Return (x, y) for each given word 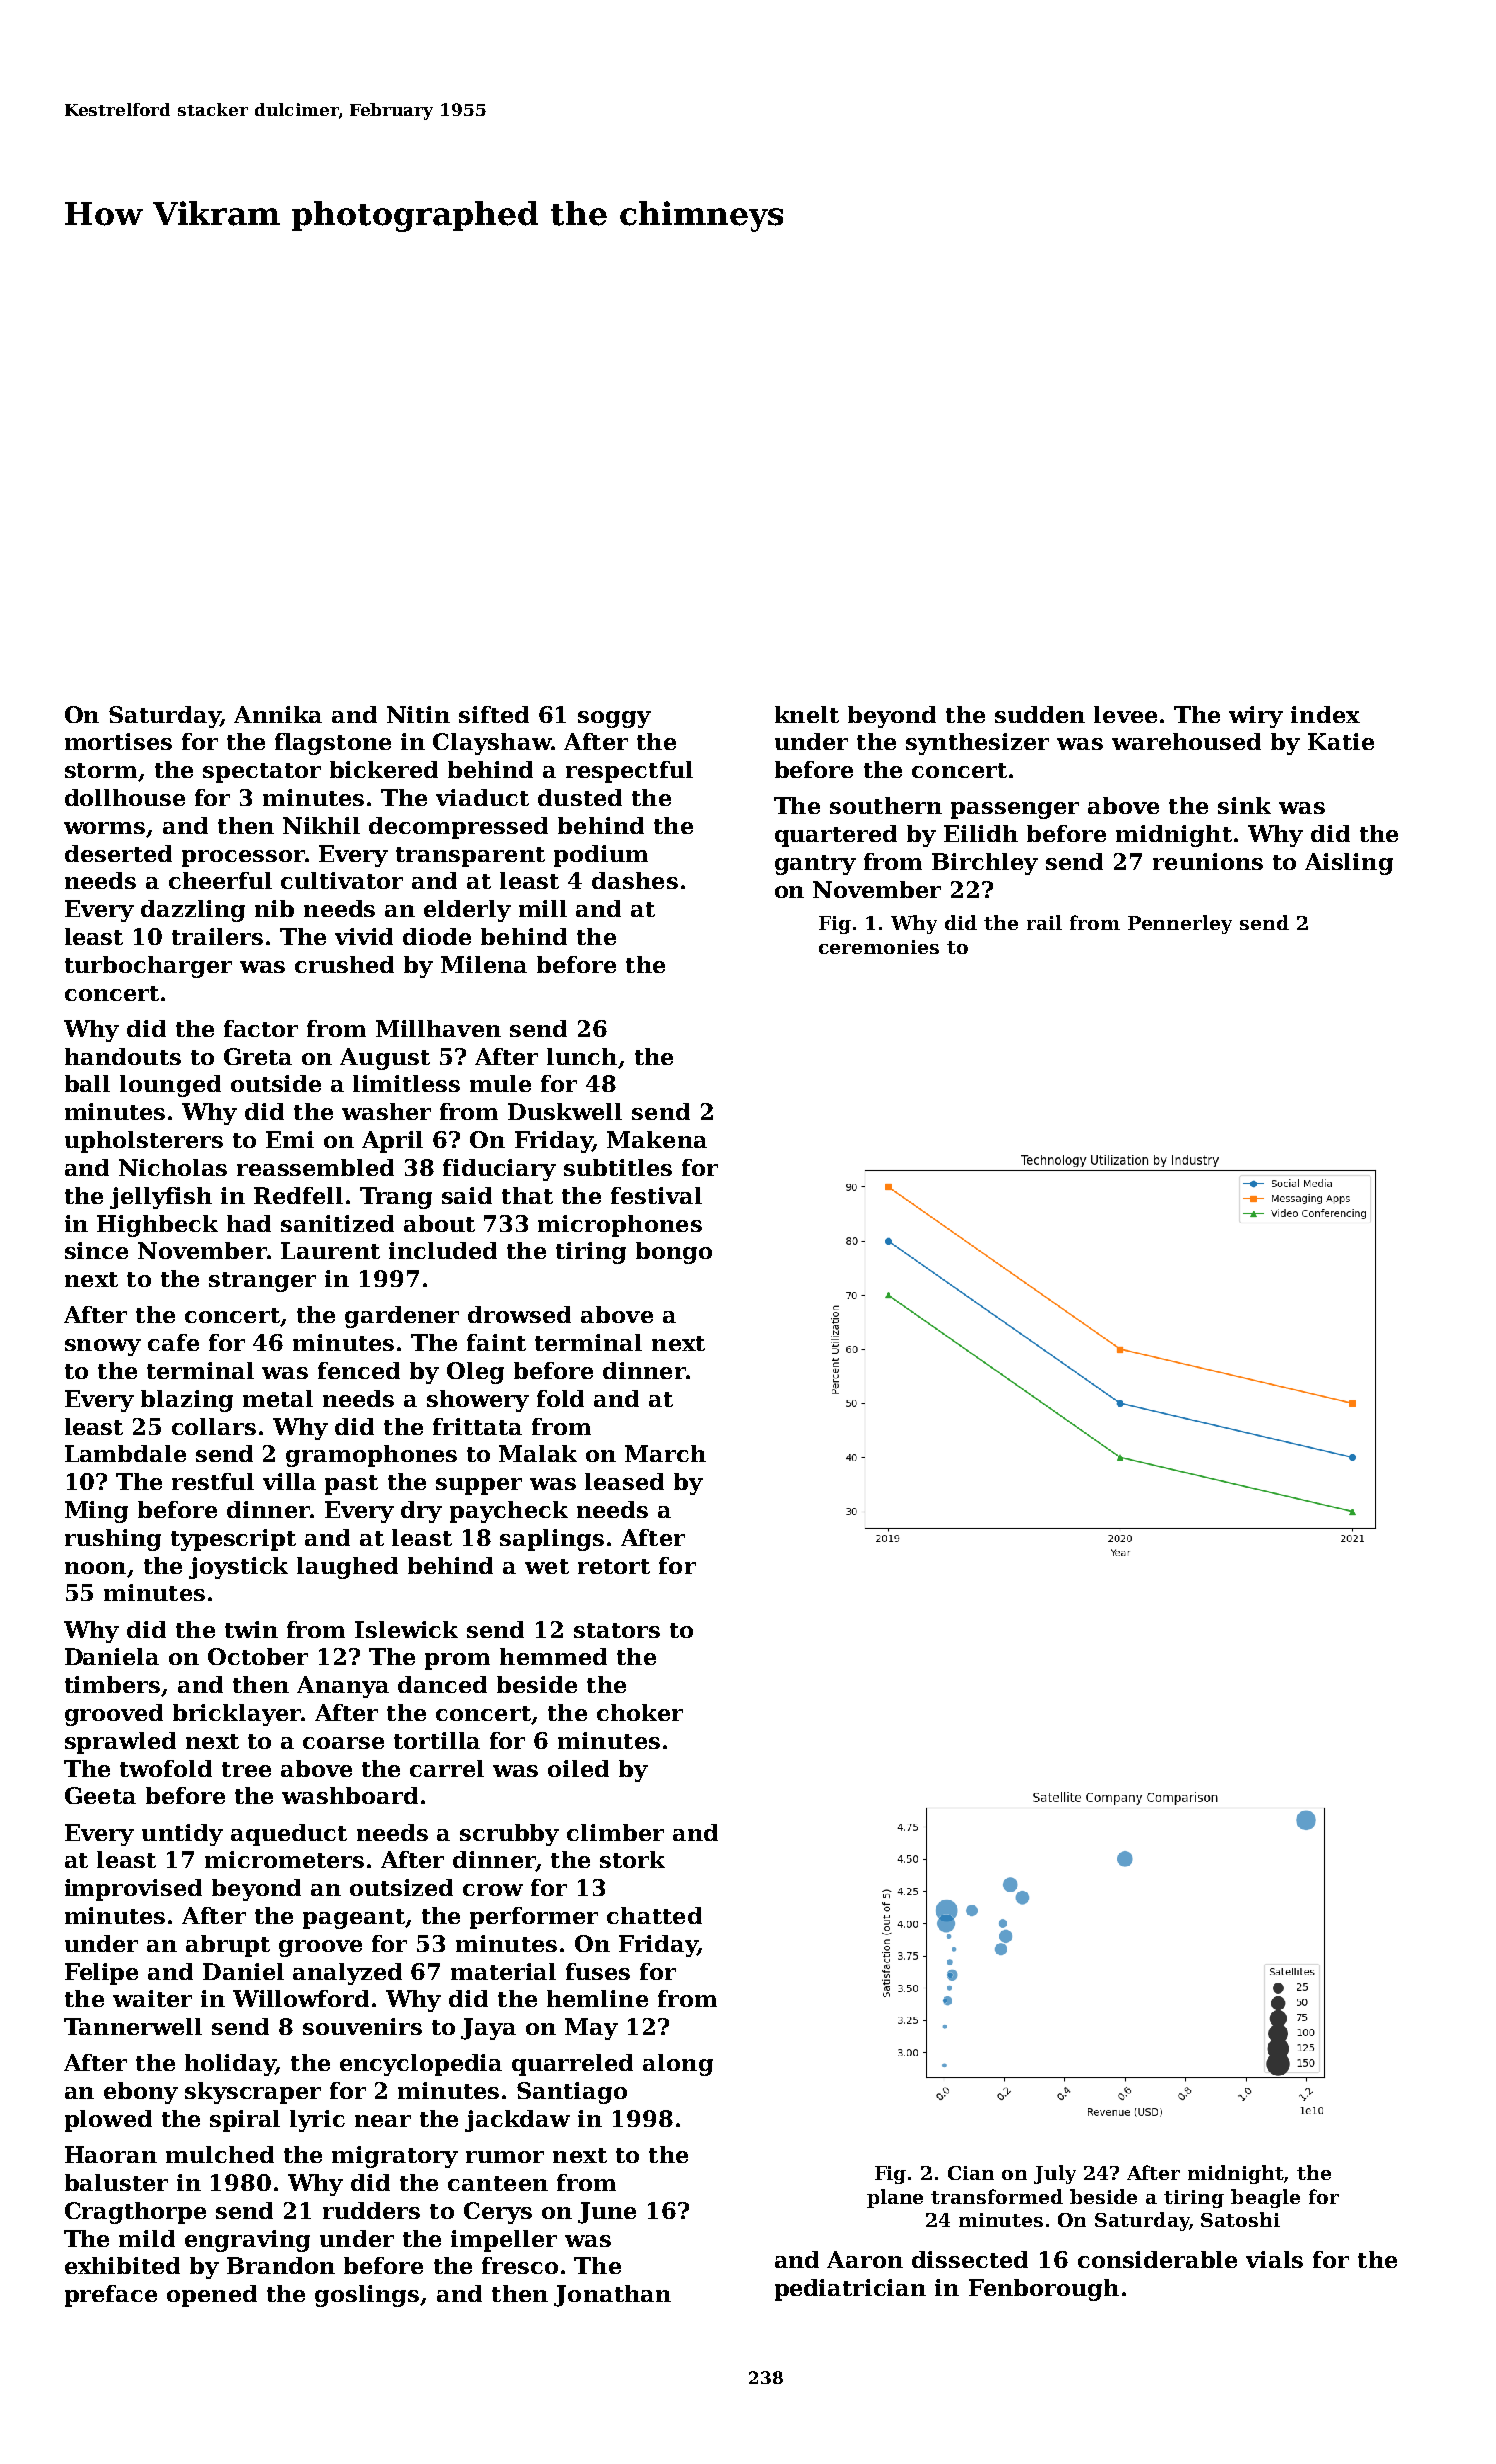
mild (147, 2238)
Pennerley (1180, 924)
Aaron (865, 2259)
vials (1274, 2259)
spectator (262, 773)
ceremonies (879, 947)
